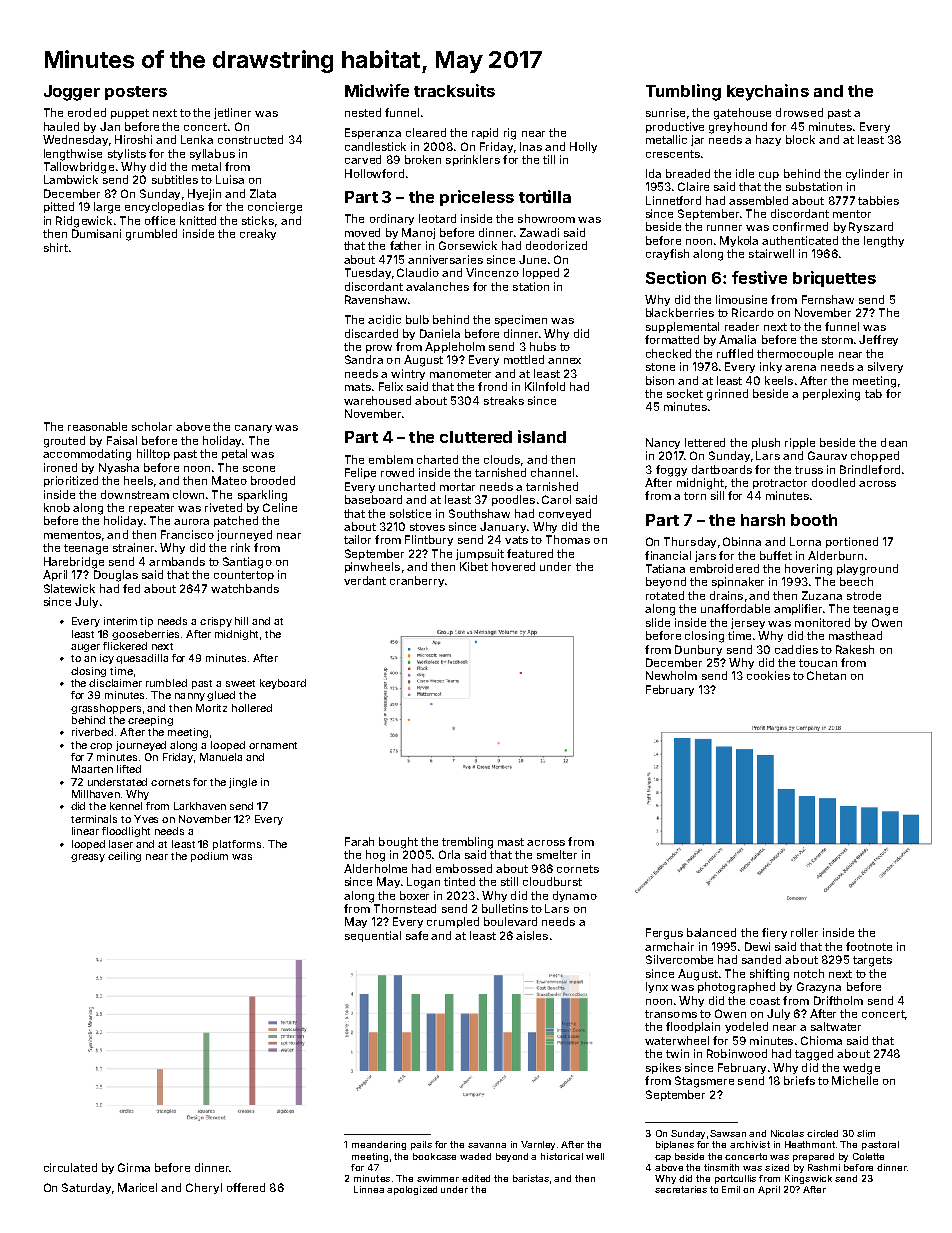  What do you see at coordinates (377, 90) in the screenshot?
I see `Midwife` at bounding box center [377, 90].
